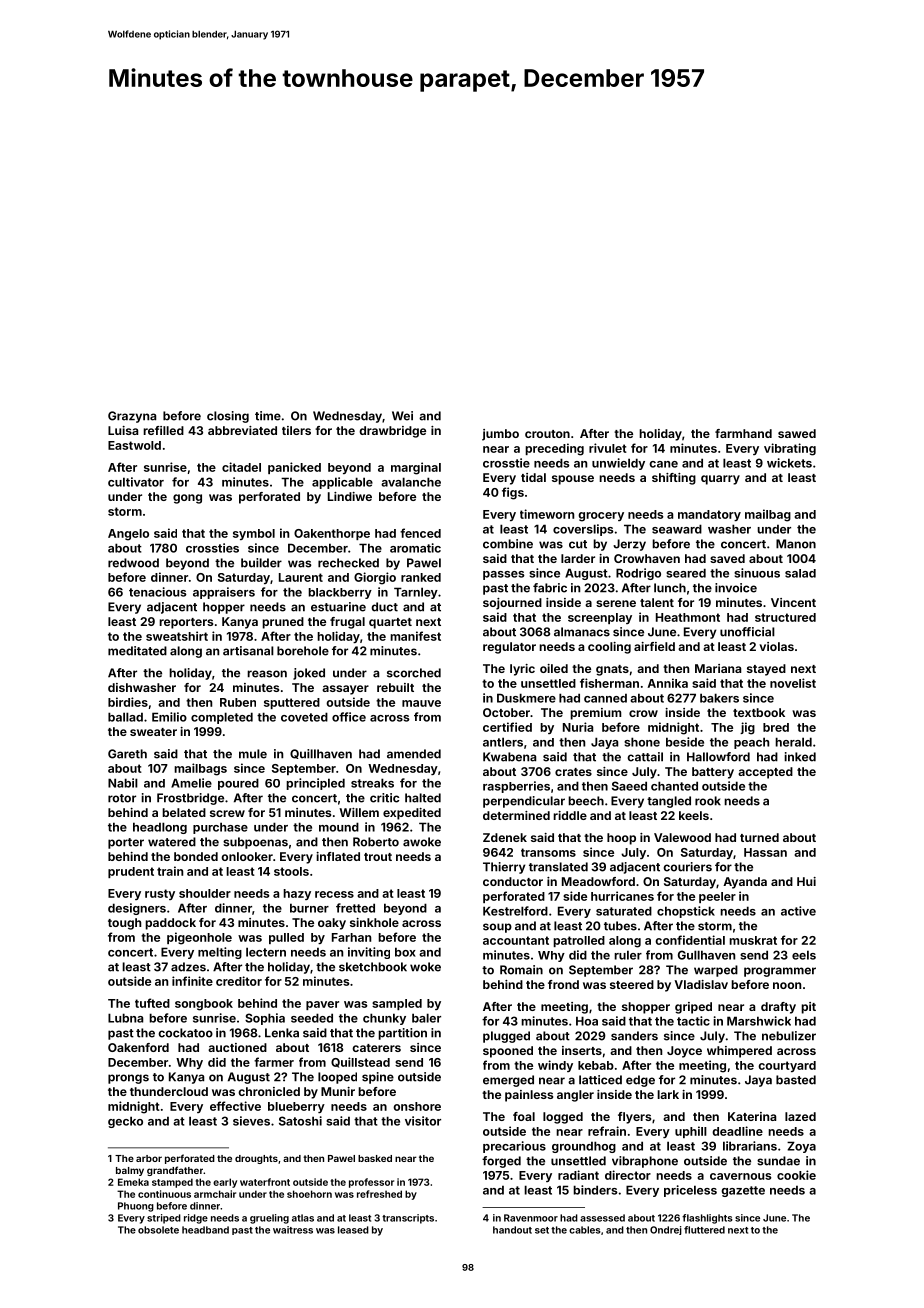 The width and height of the screenshot is (924, 1308). Describe the element at coordinates (177, 636) in the screenshot. I see `sweatshirt` at that location.
